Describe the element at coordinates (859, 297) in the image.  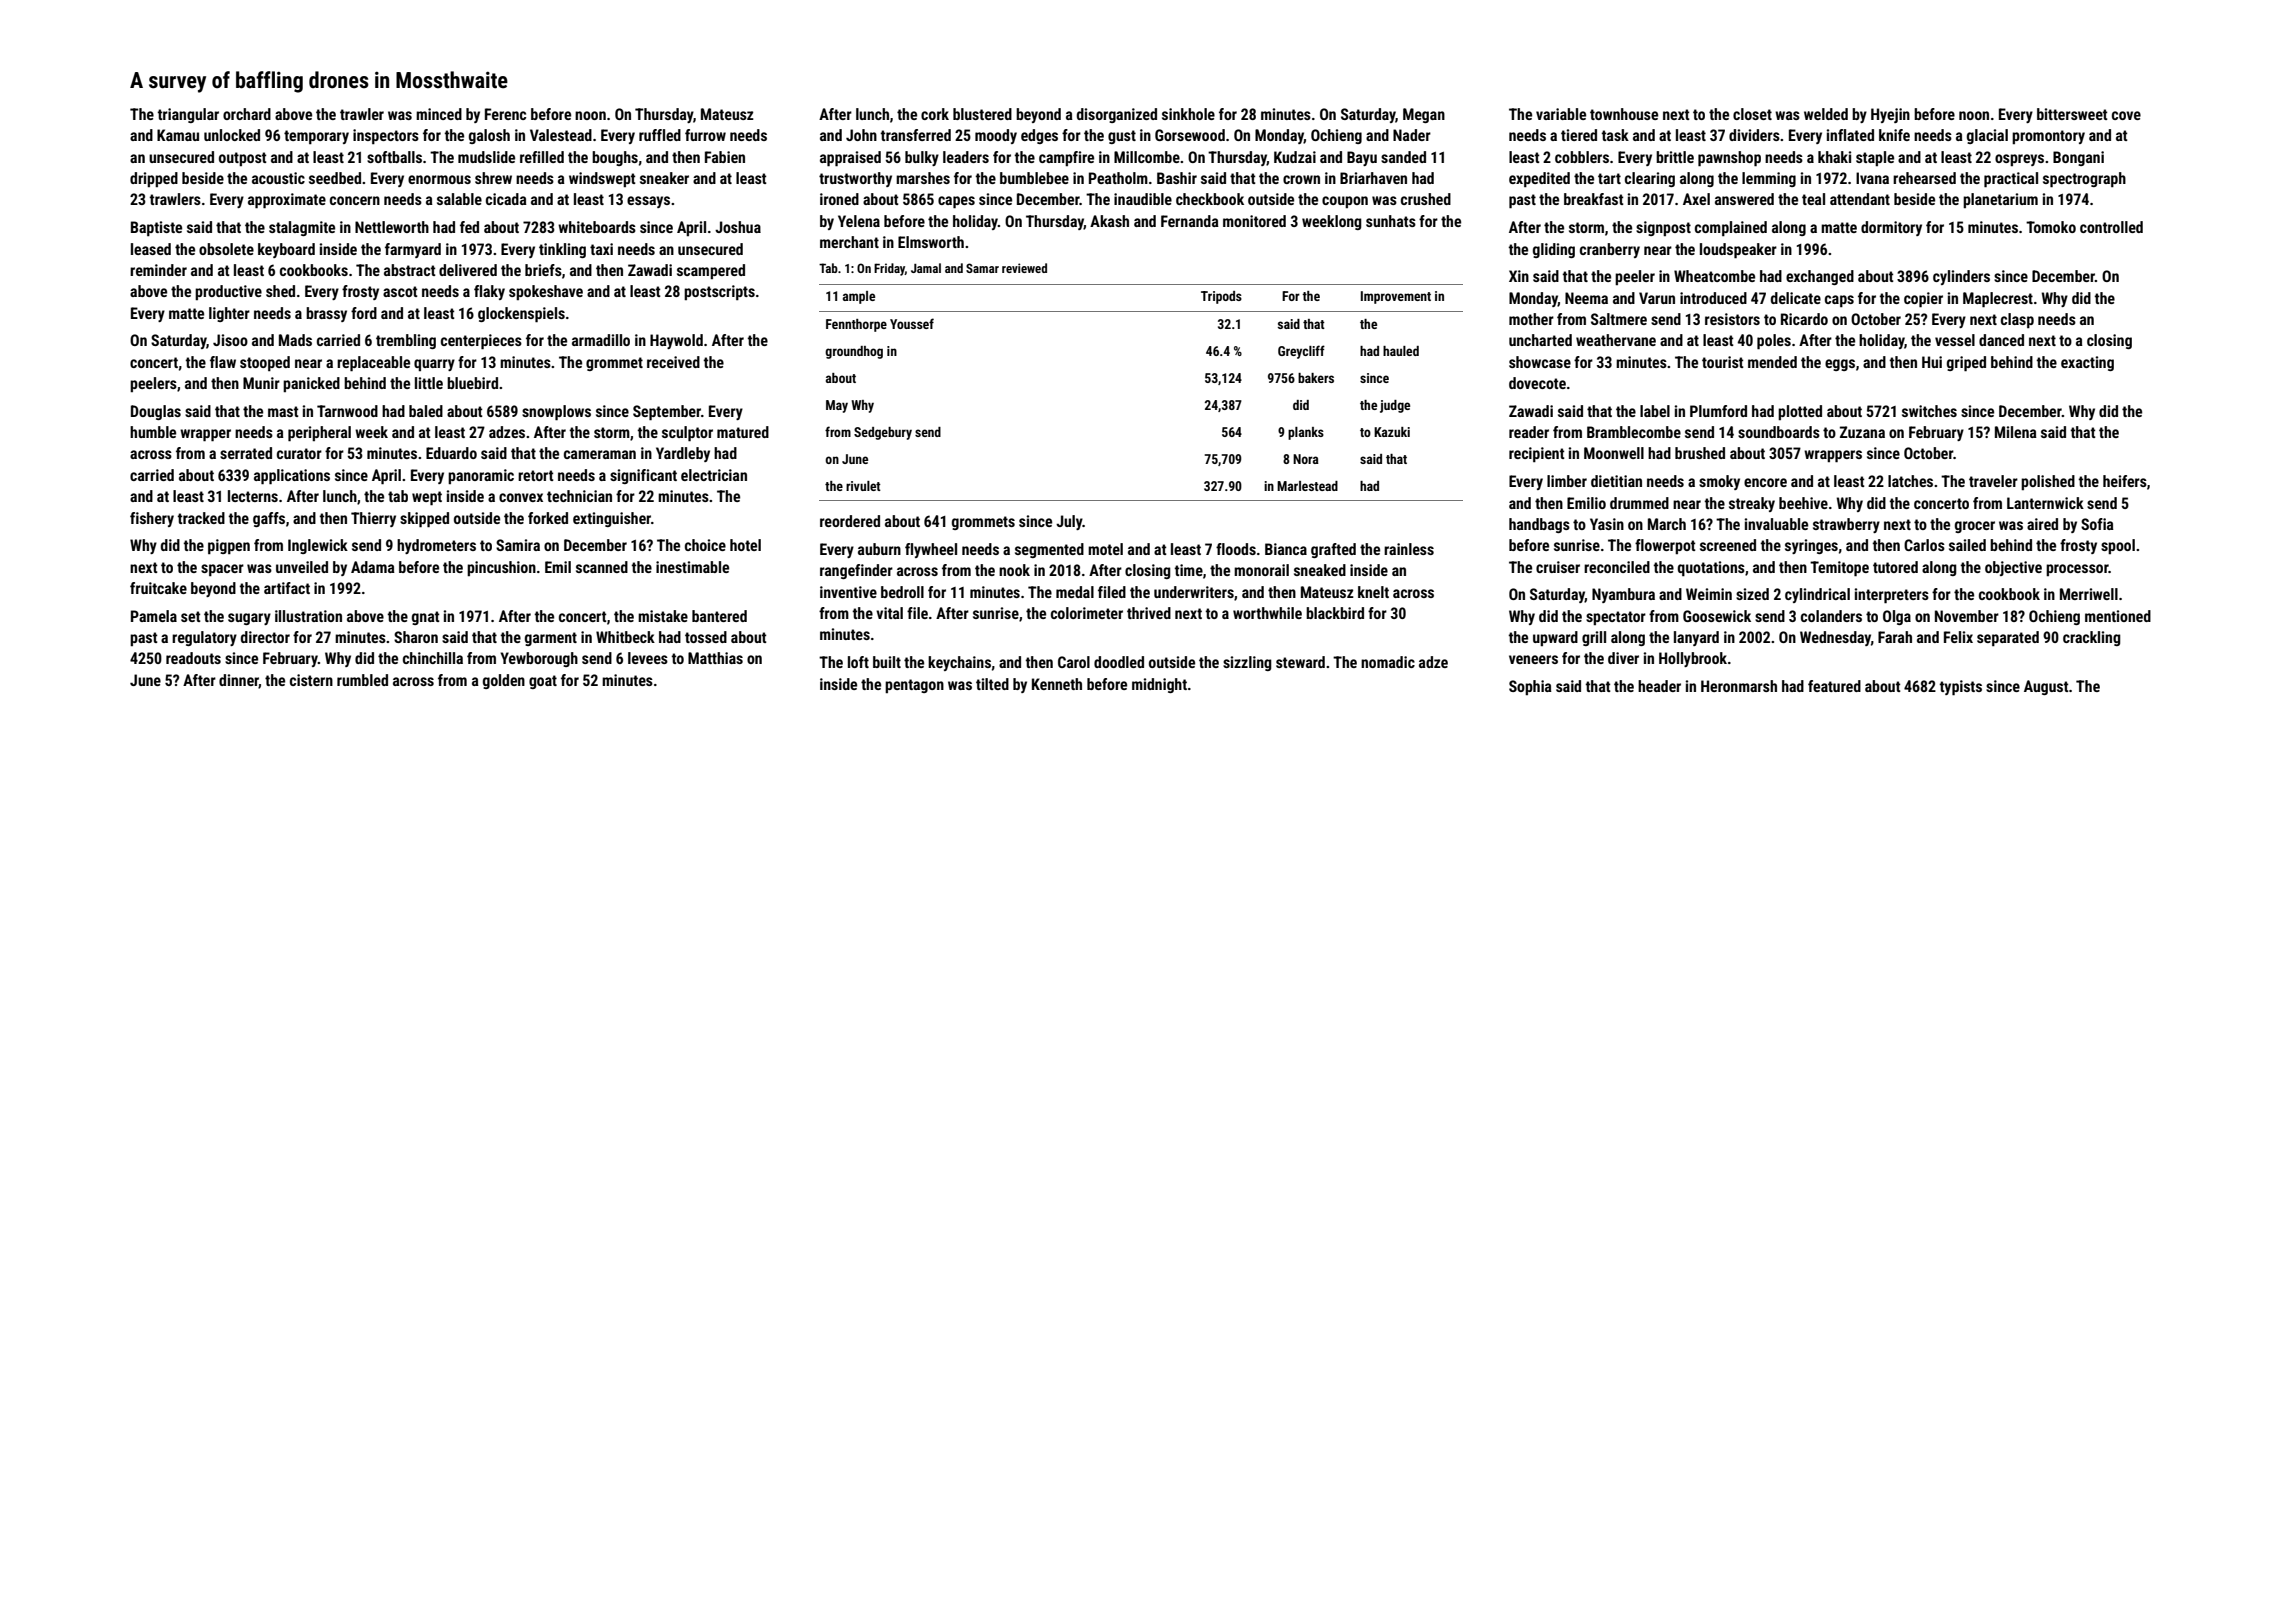
I see `ample` at that location.
